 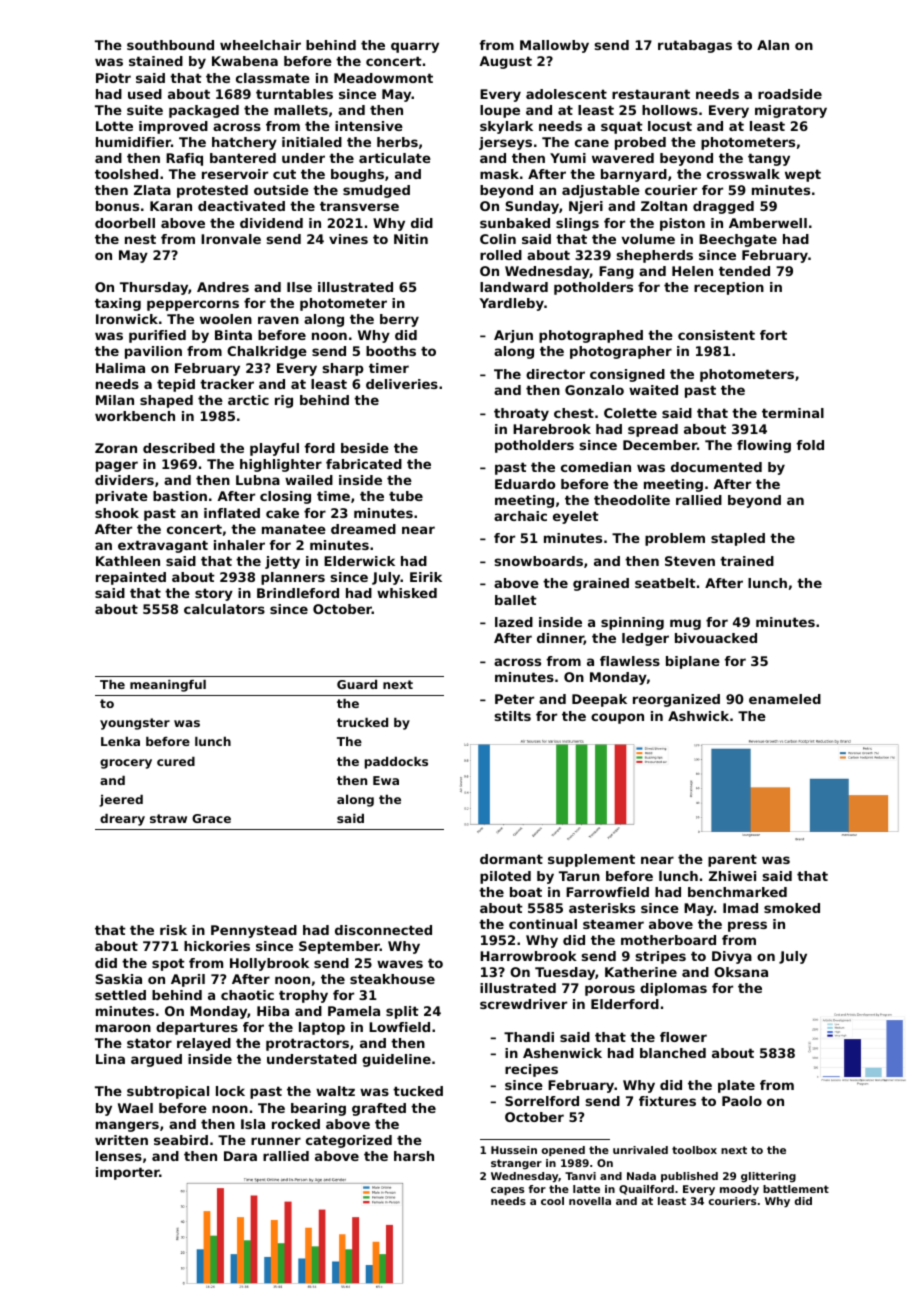 I want to click on fixtures, so click(x=667, y=1101).
